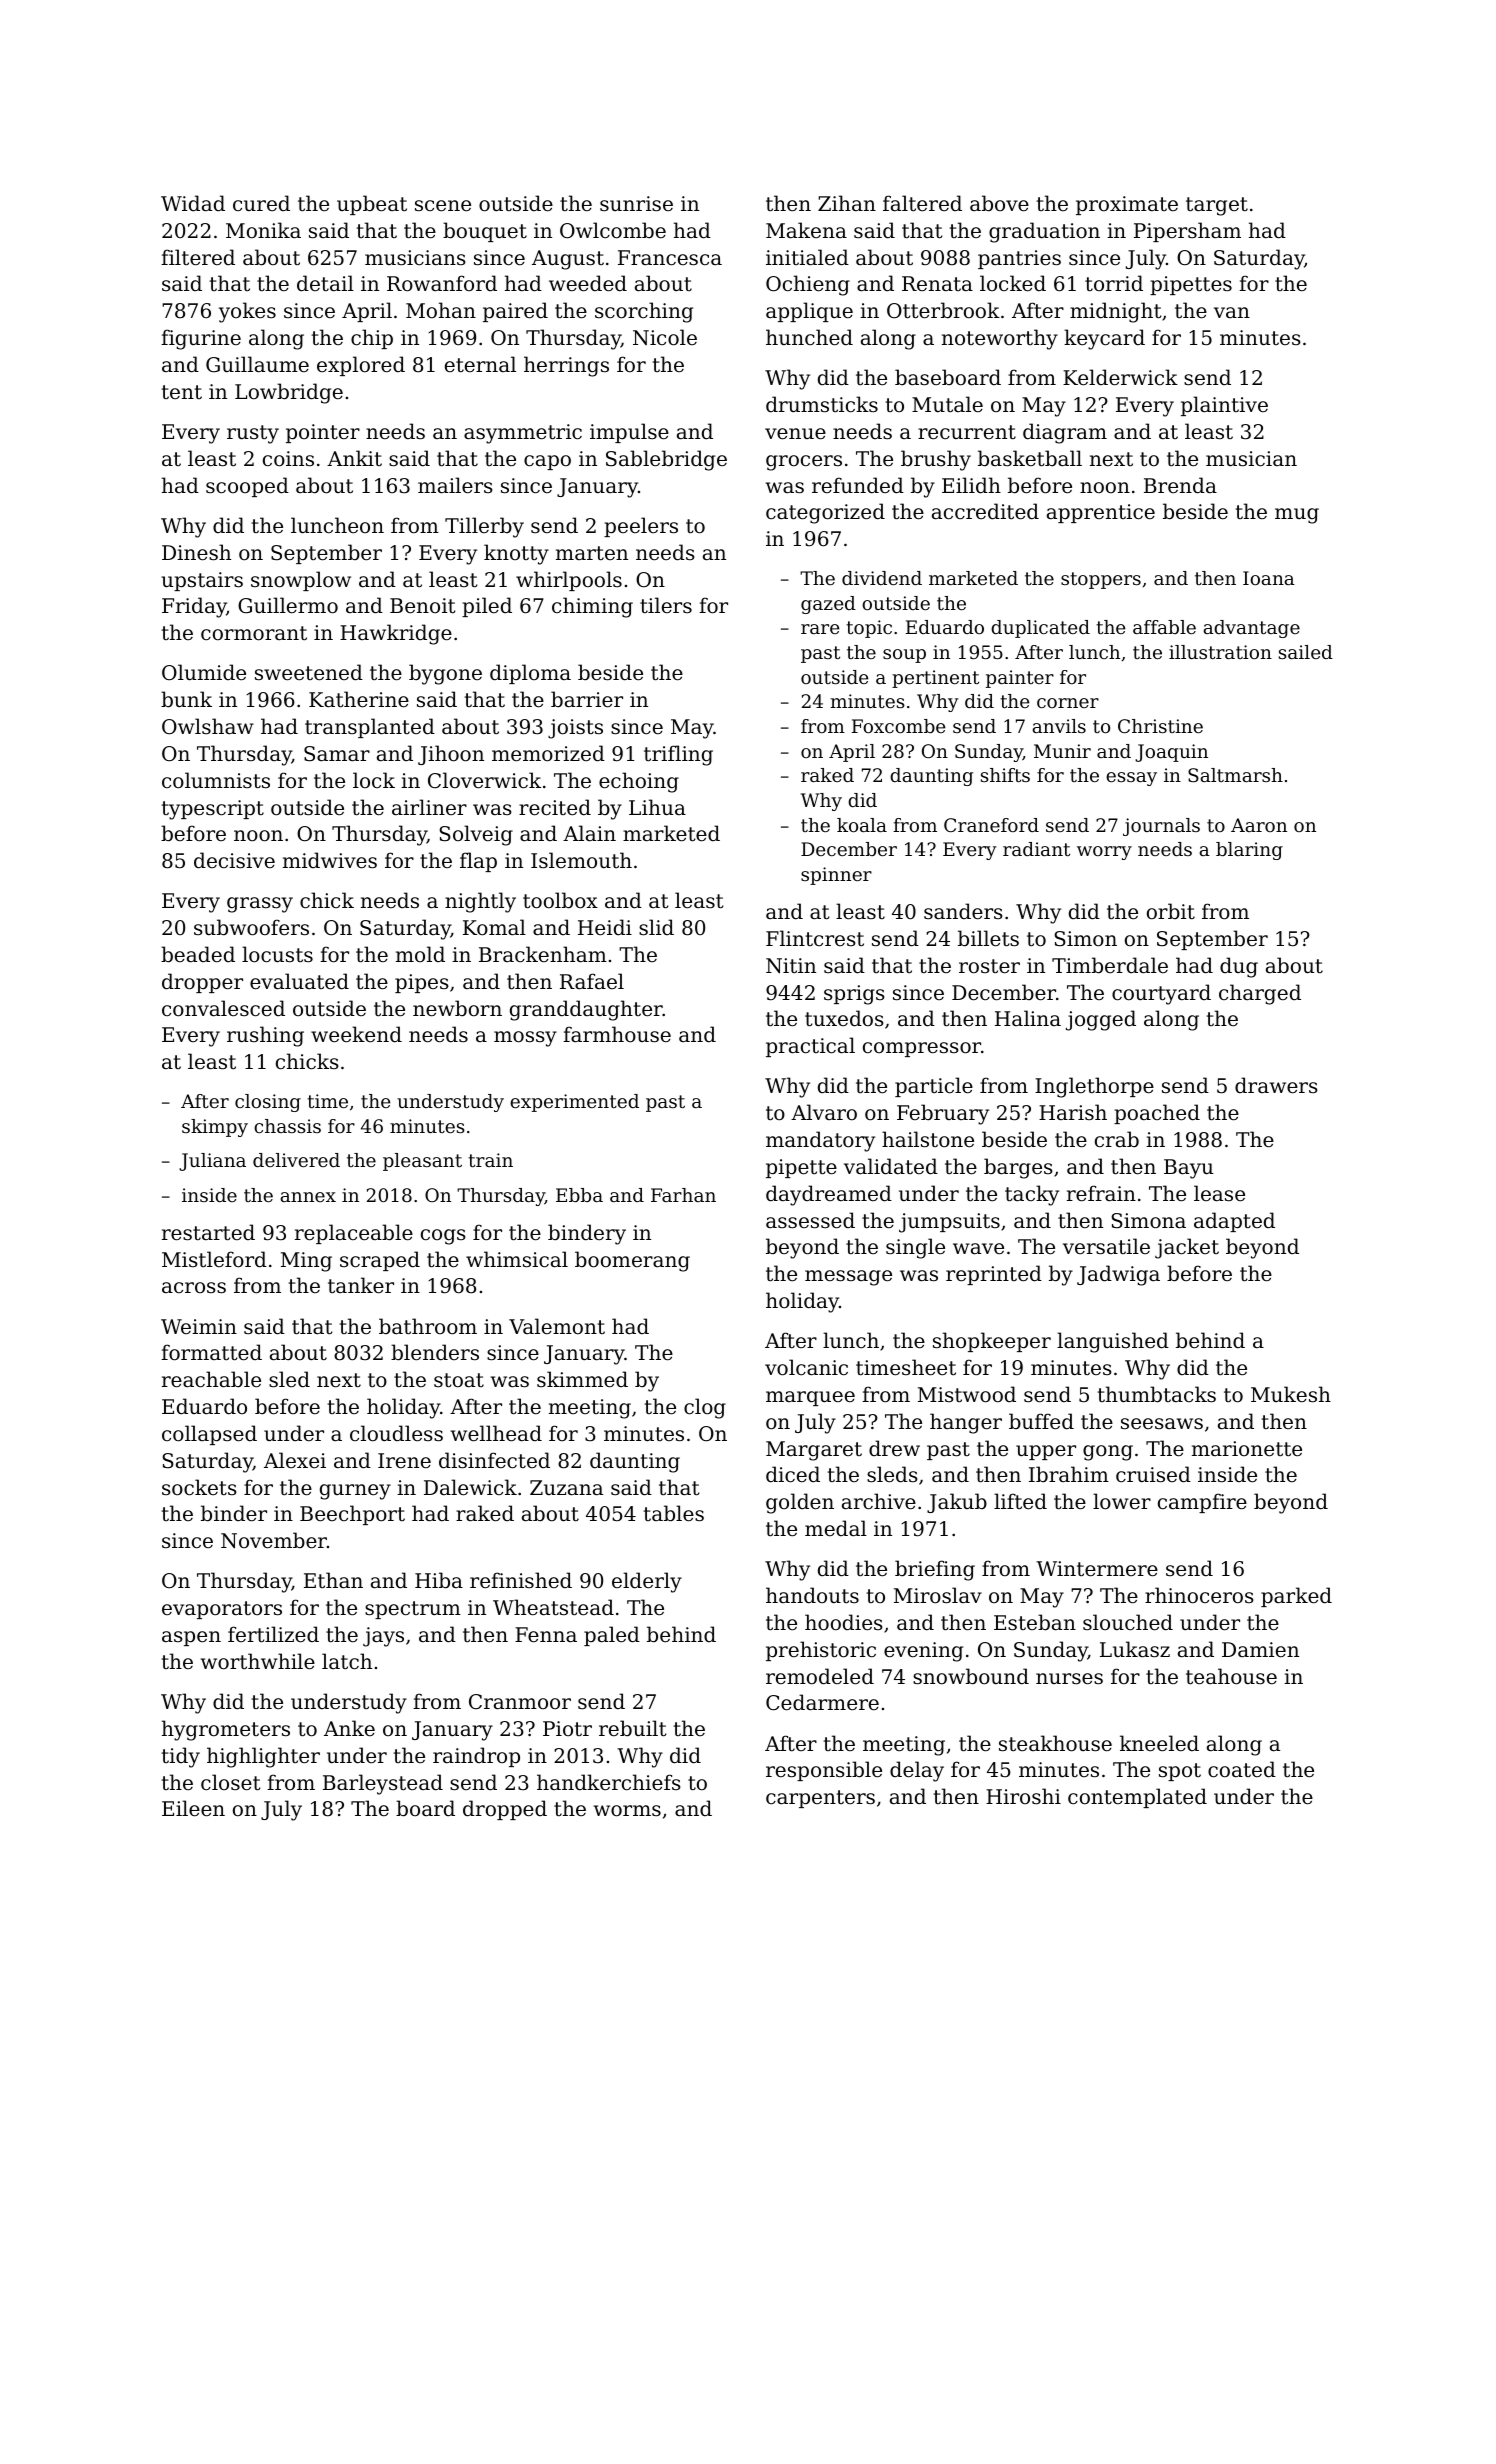 This screenshot has width=1496, height=2464. What do you see at coordinates (261, 203) in the screenshot?
I see `cured` at bounding box center [261, 203].
